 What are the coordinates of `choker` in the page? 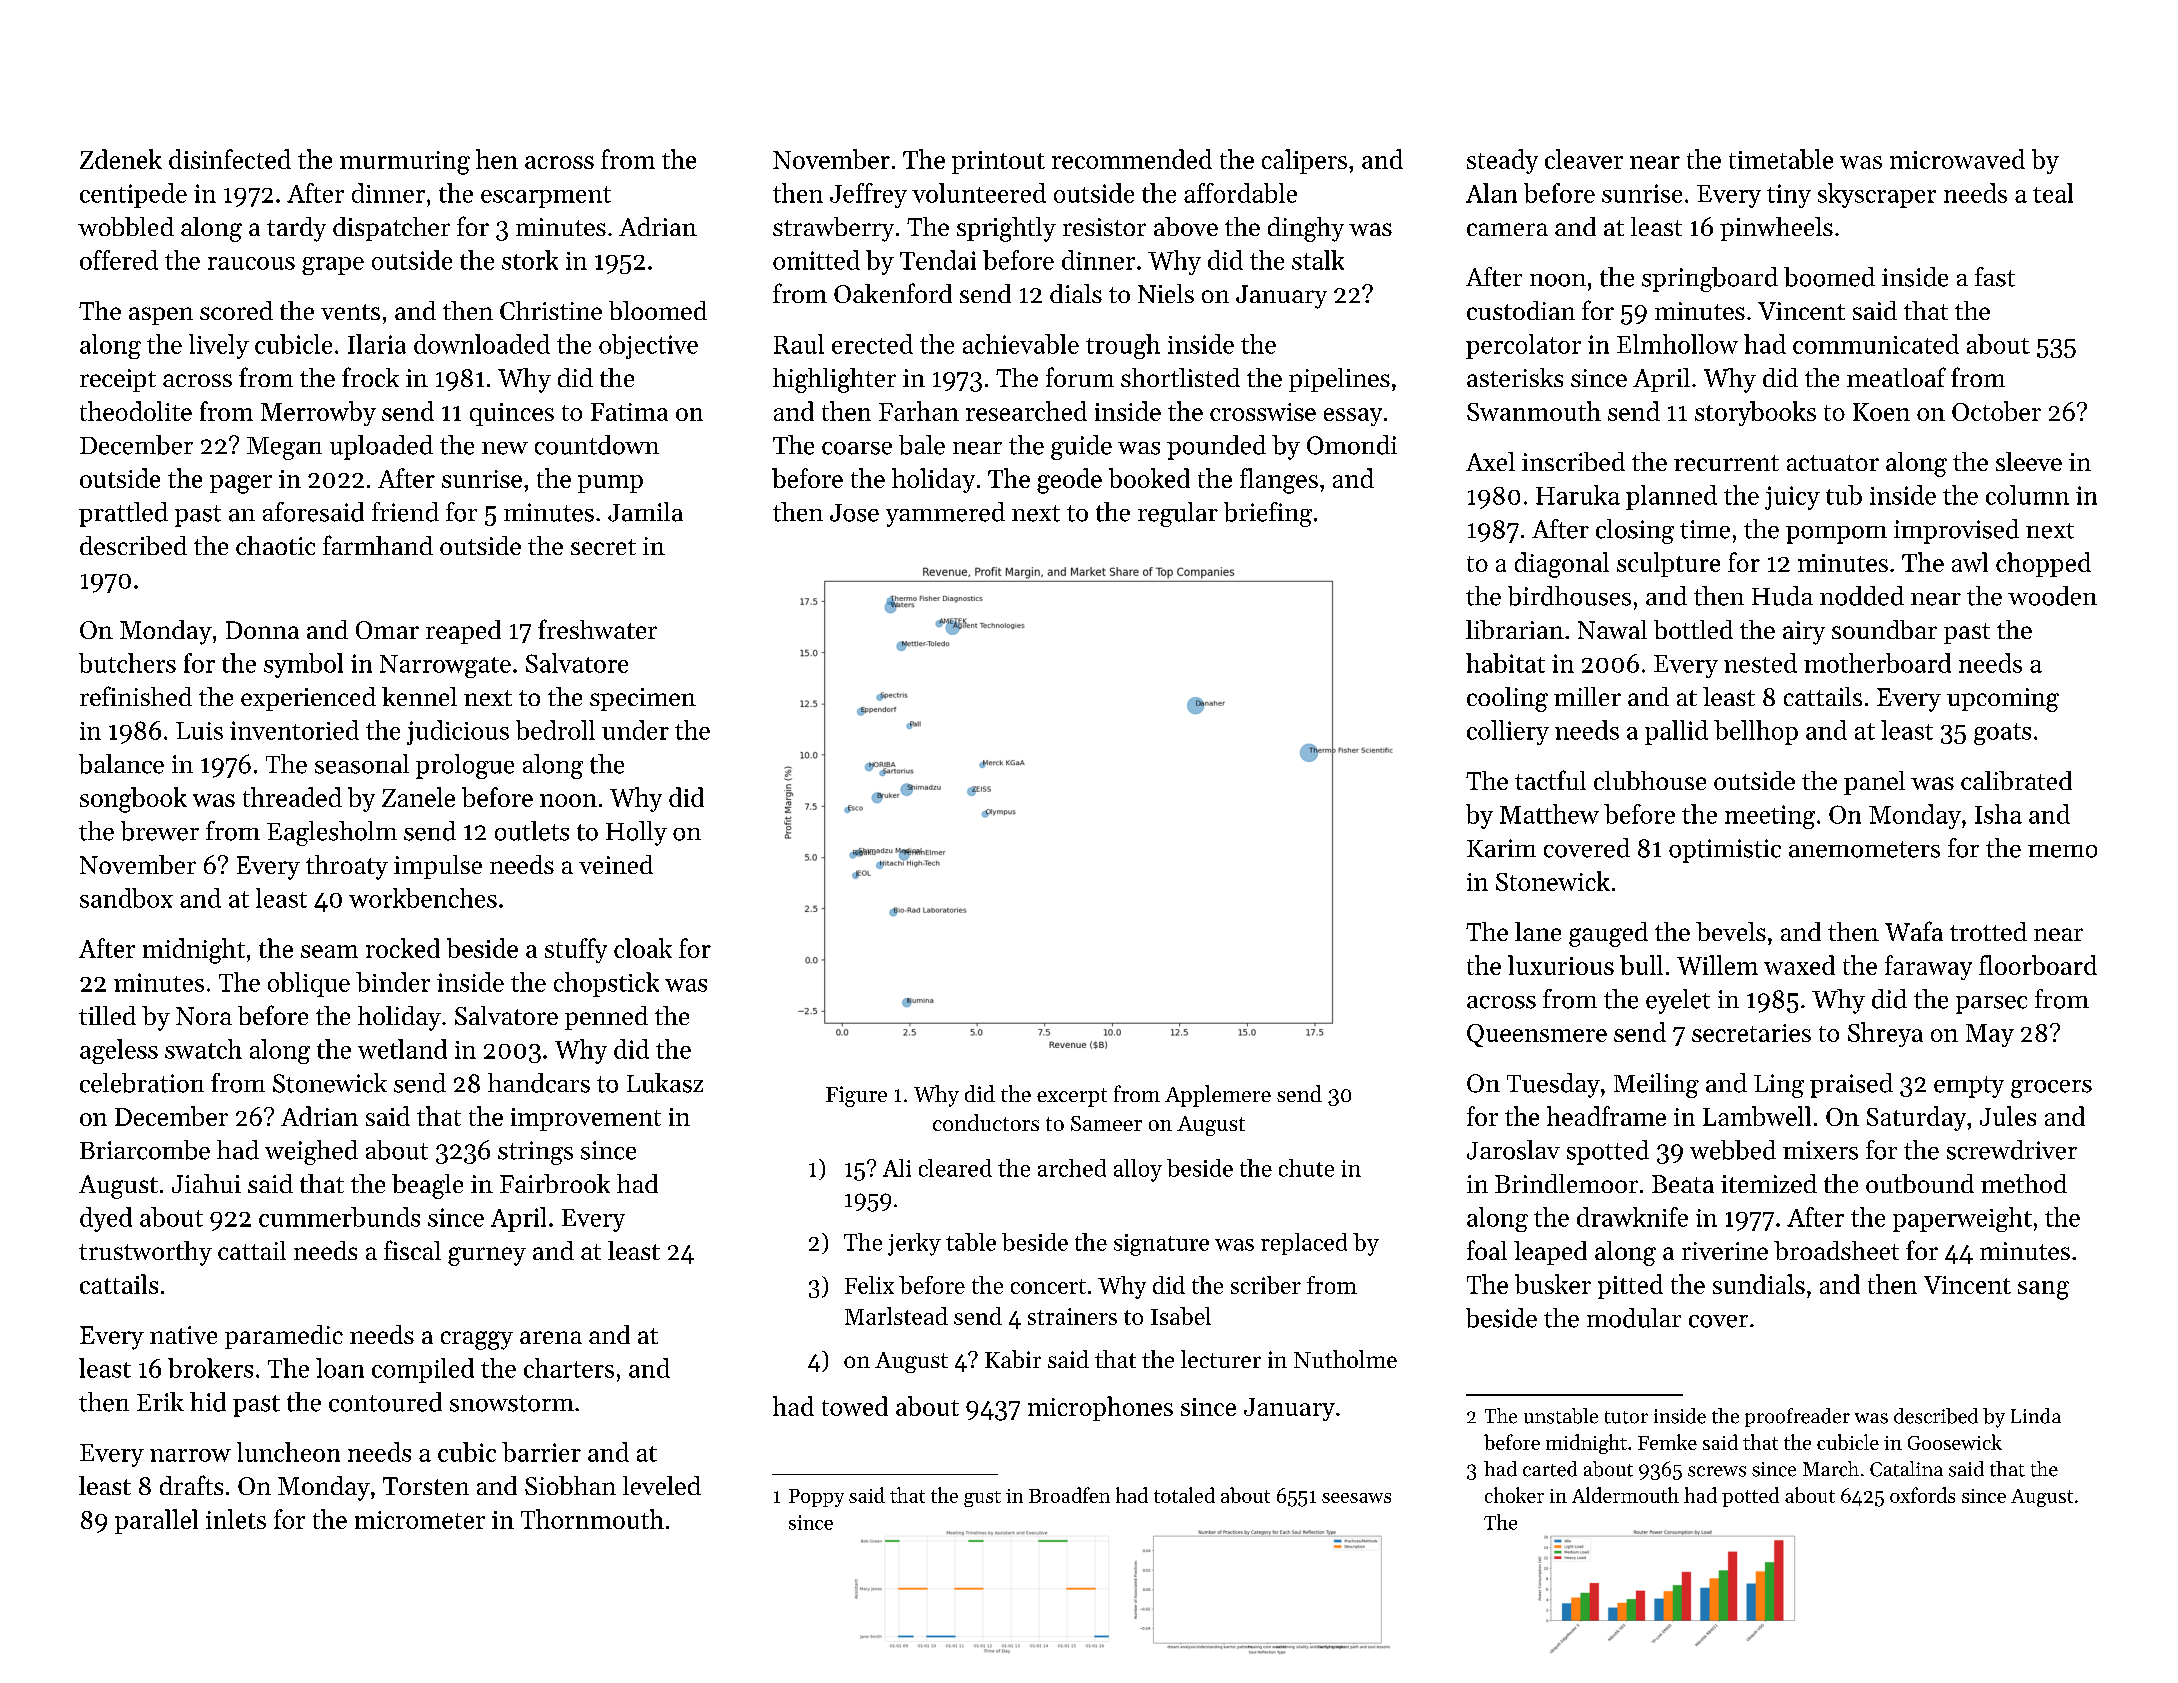 It's located at (1514, 1495).
